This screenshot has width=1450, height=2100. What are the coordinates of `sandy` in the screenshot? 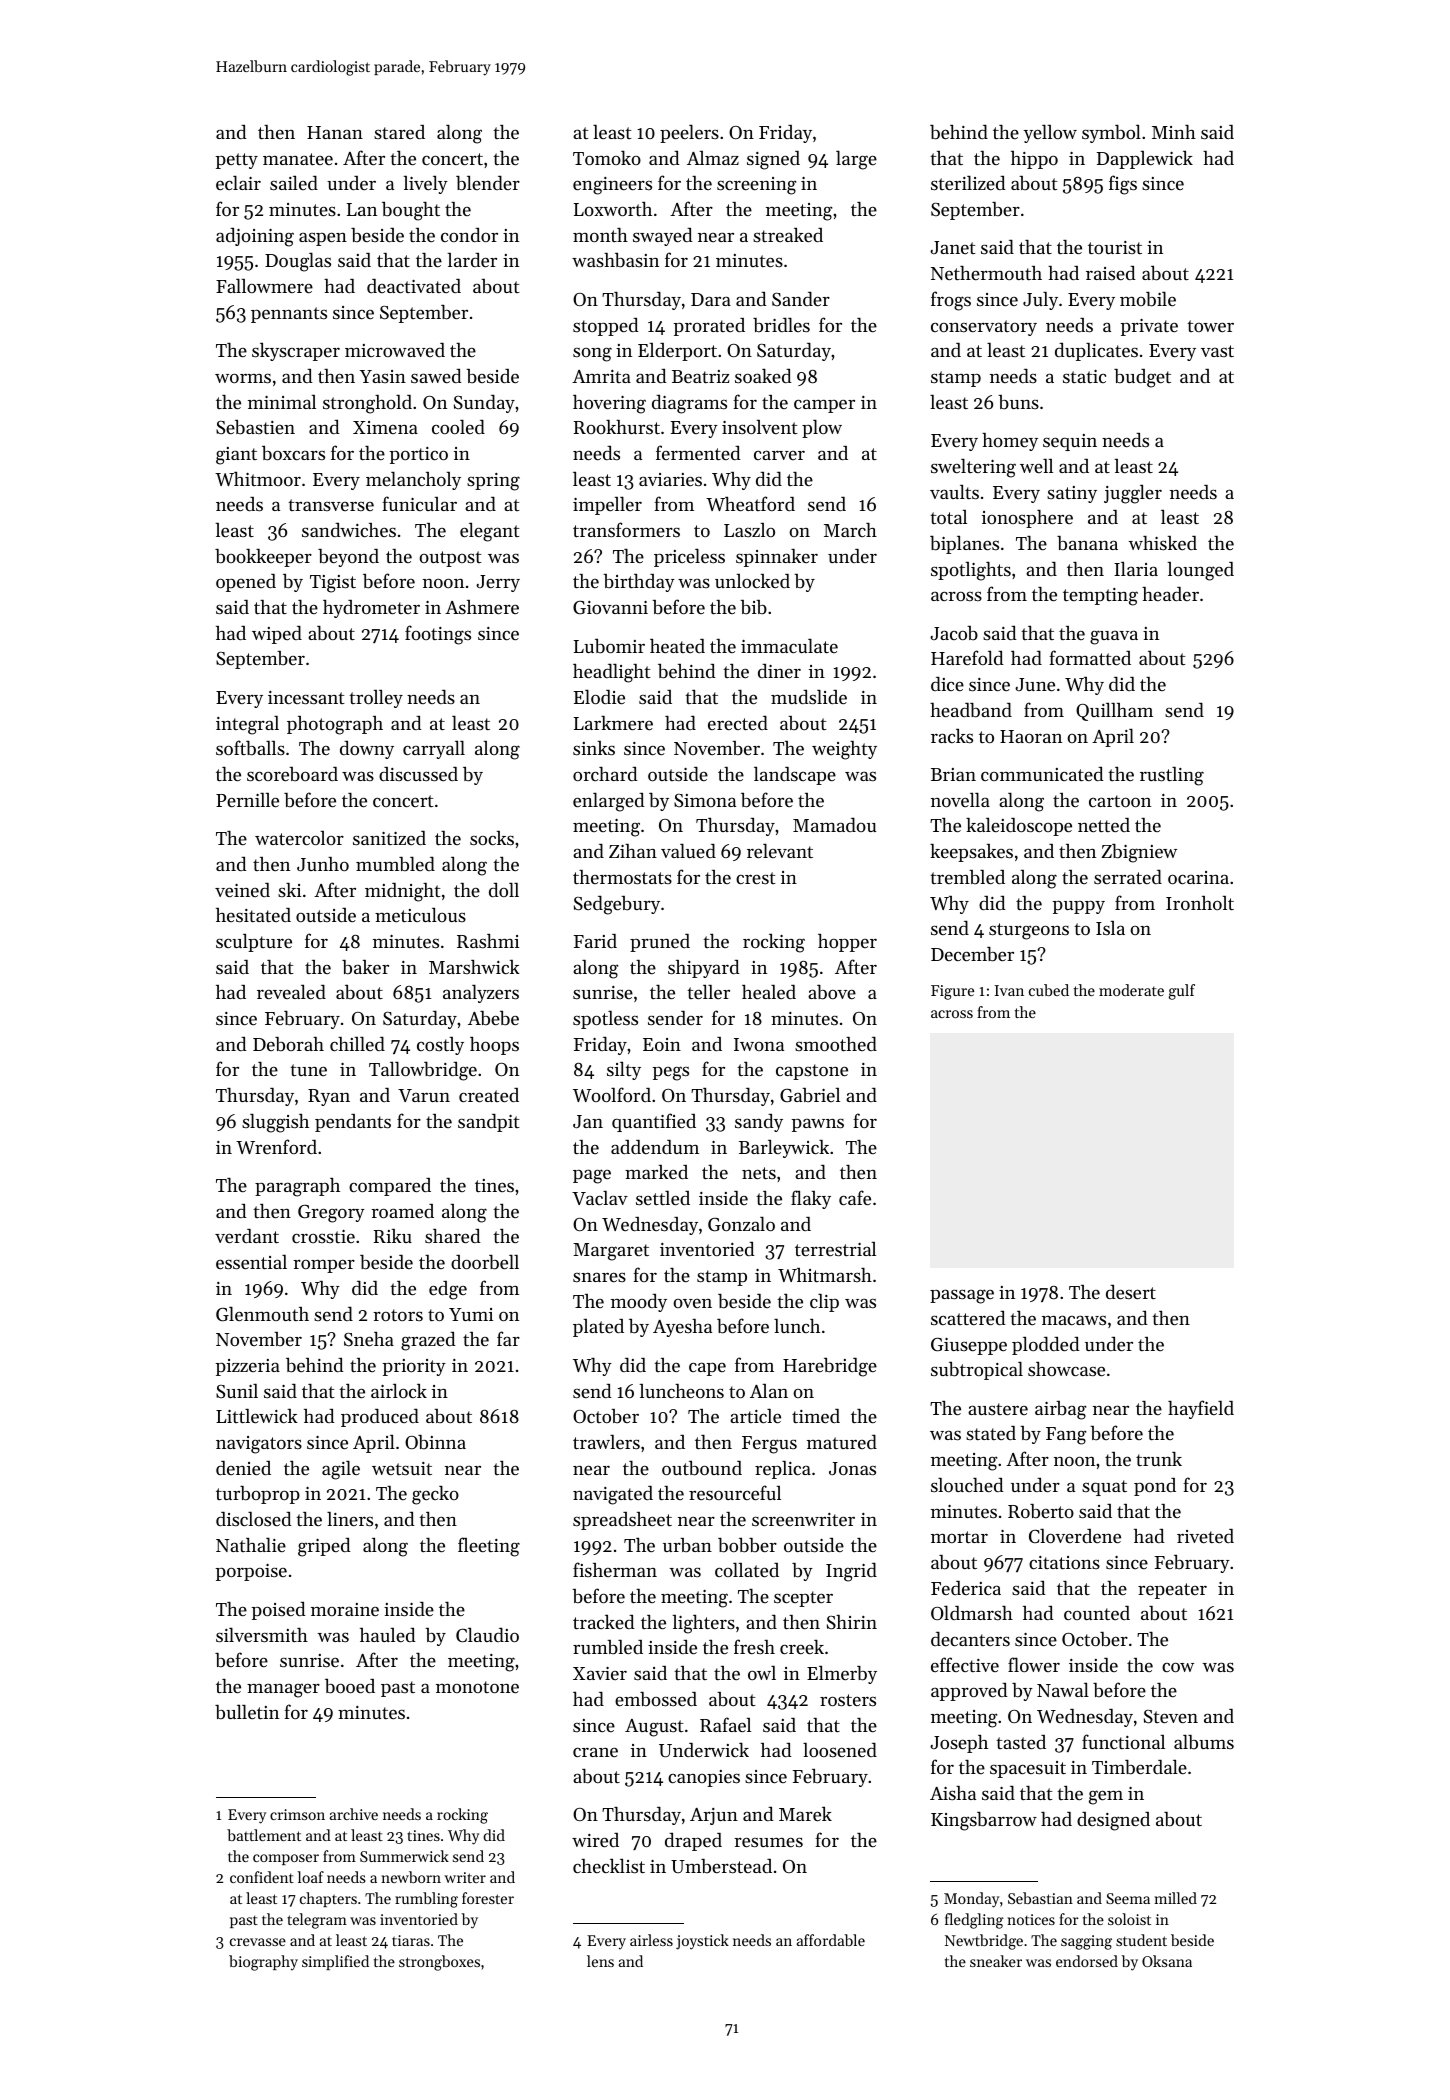 It's located at (759, 1123).
